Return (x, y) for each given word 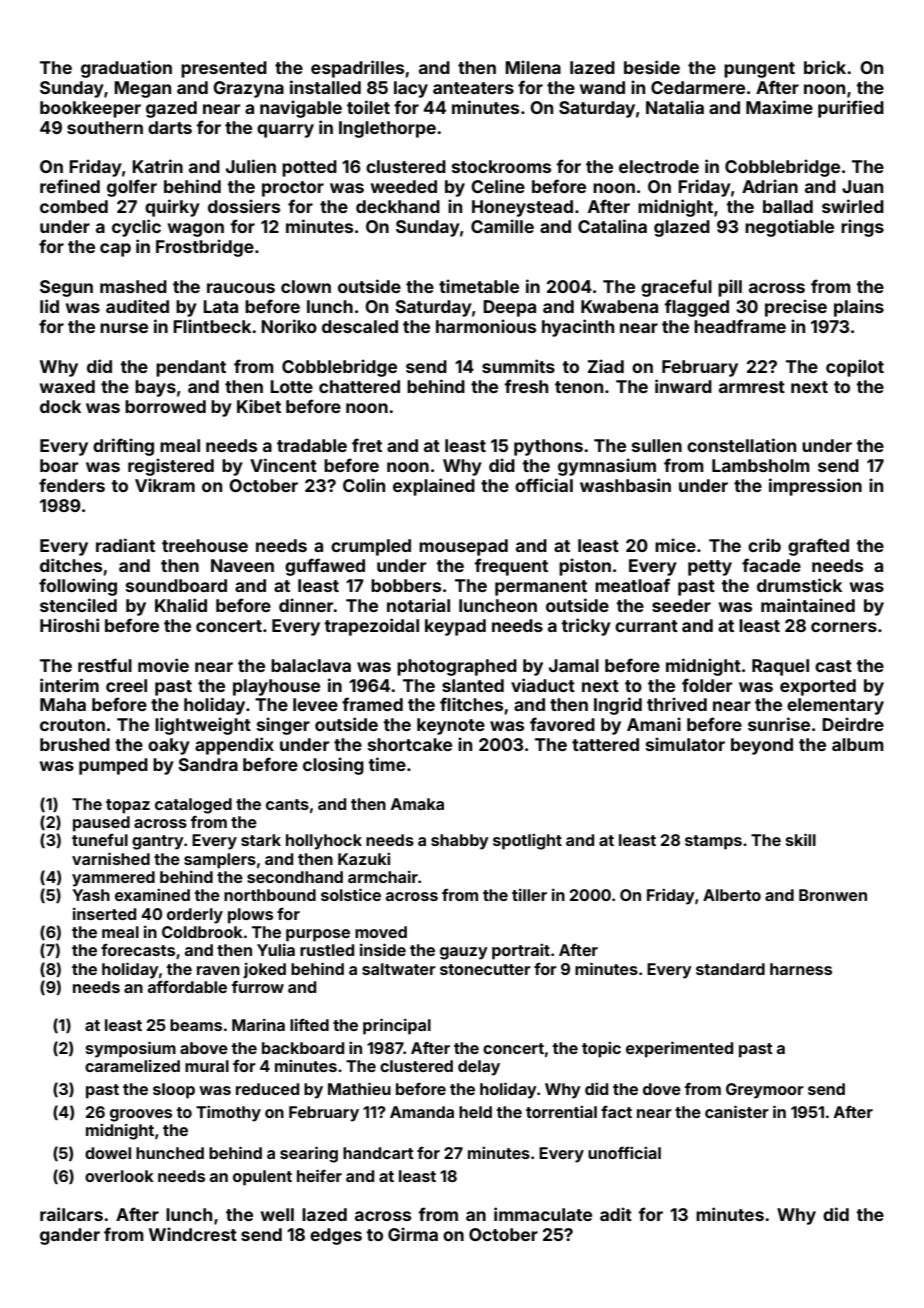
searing (309, 1154)
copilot (855, 368)
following (78, 587)
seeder (681, 605)
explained (434, 487)
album (858, 744)
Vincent (283, 465)
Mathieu (359, 1088)
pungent (759, 70)
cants (287, 804)
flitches (471, 704)
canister (737, 1111)
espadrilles (357, 69)
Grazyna (248, 89)
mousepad (463, 547)
